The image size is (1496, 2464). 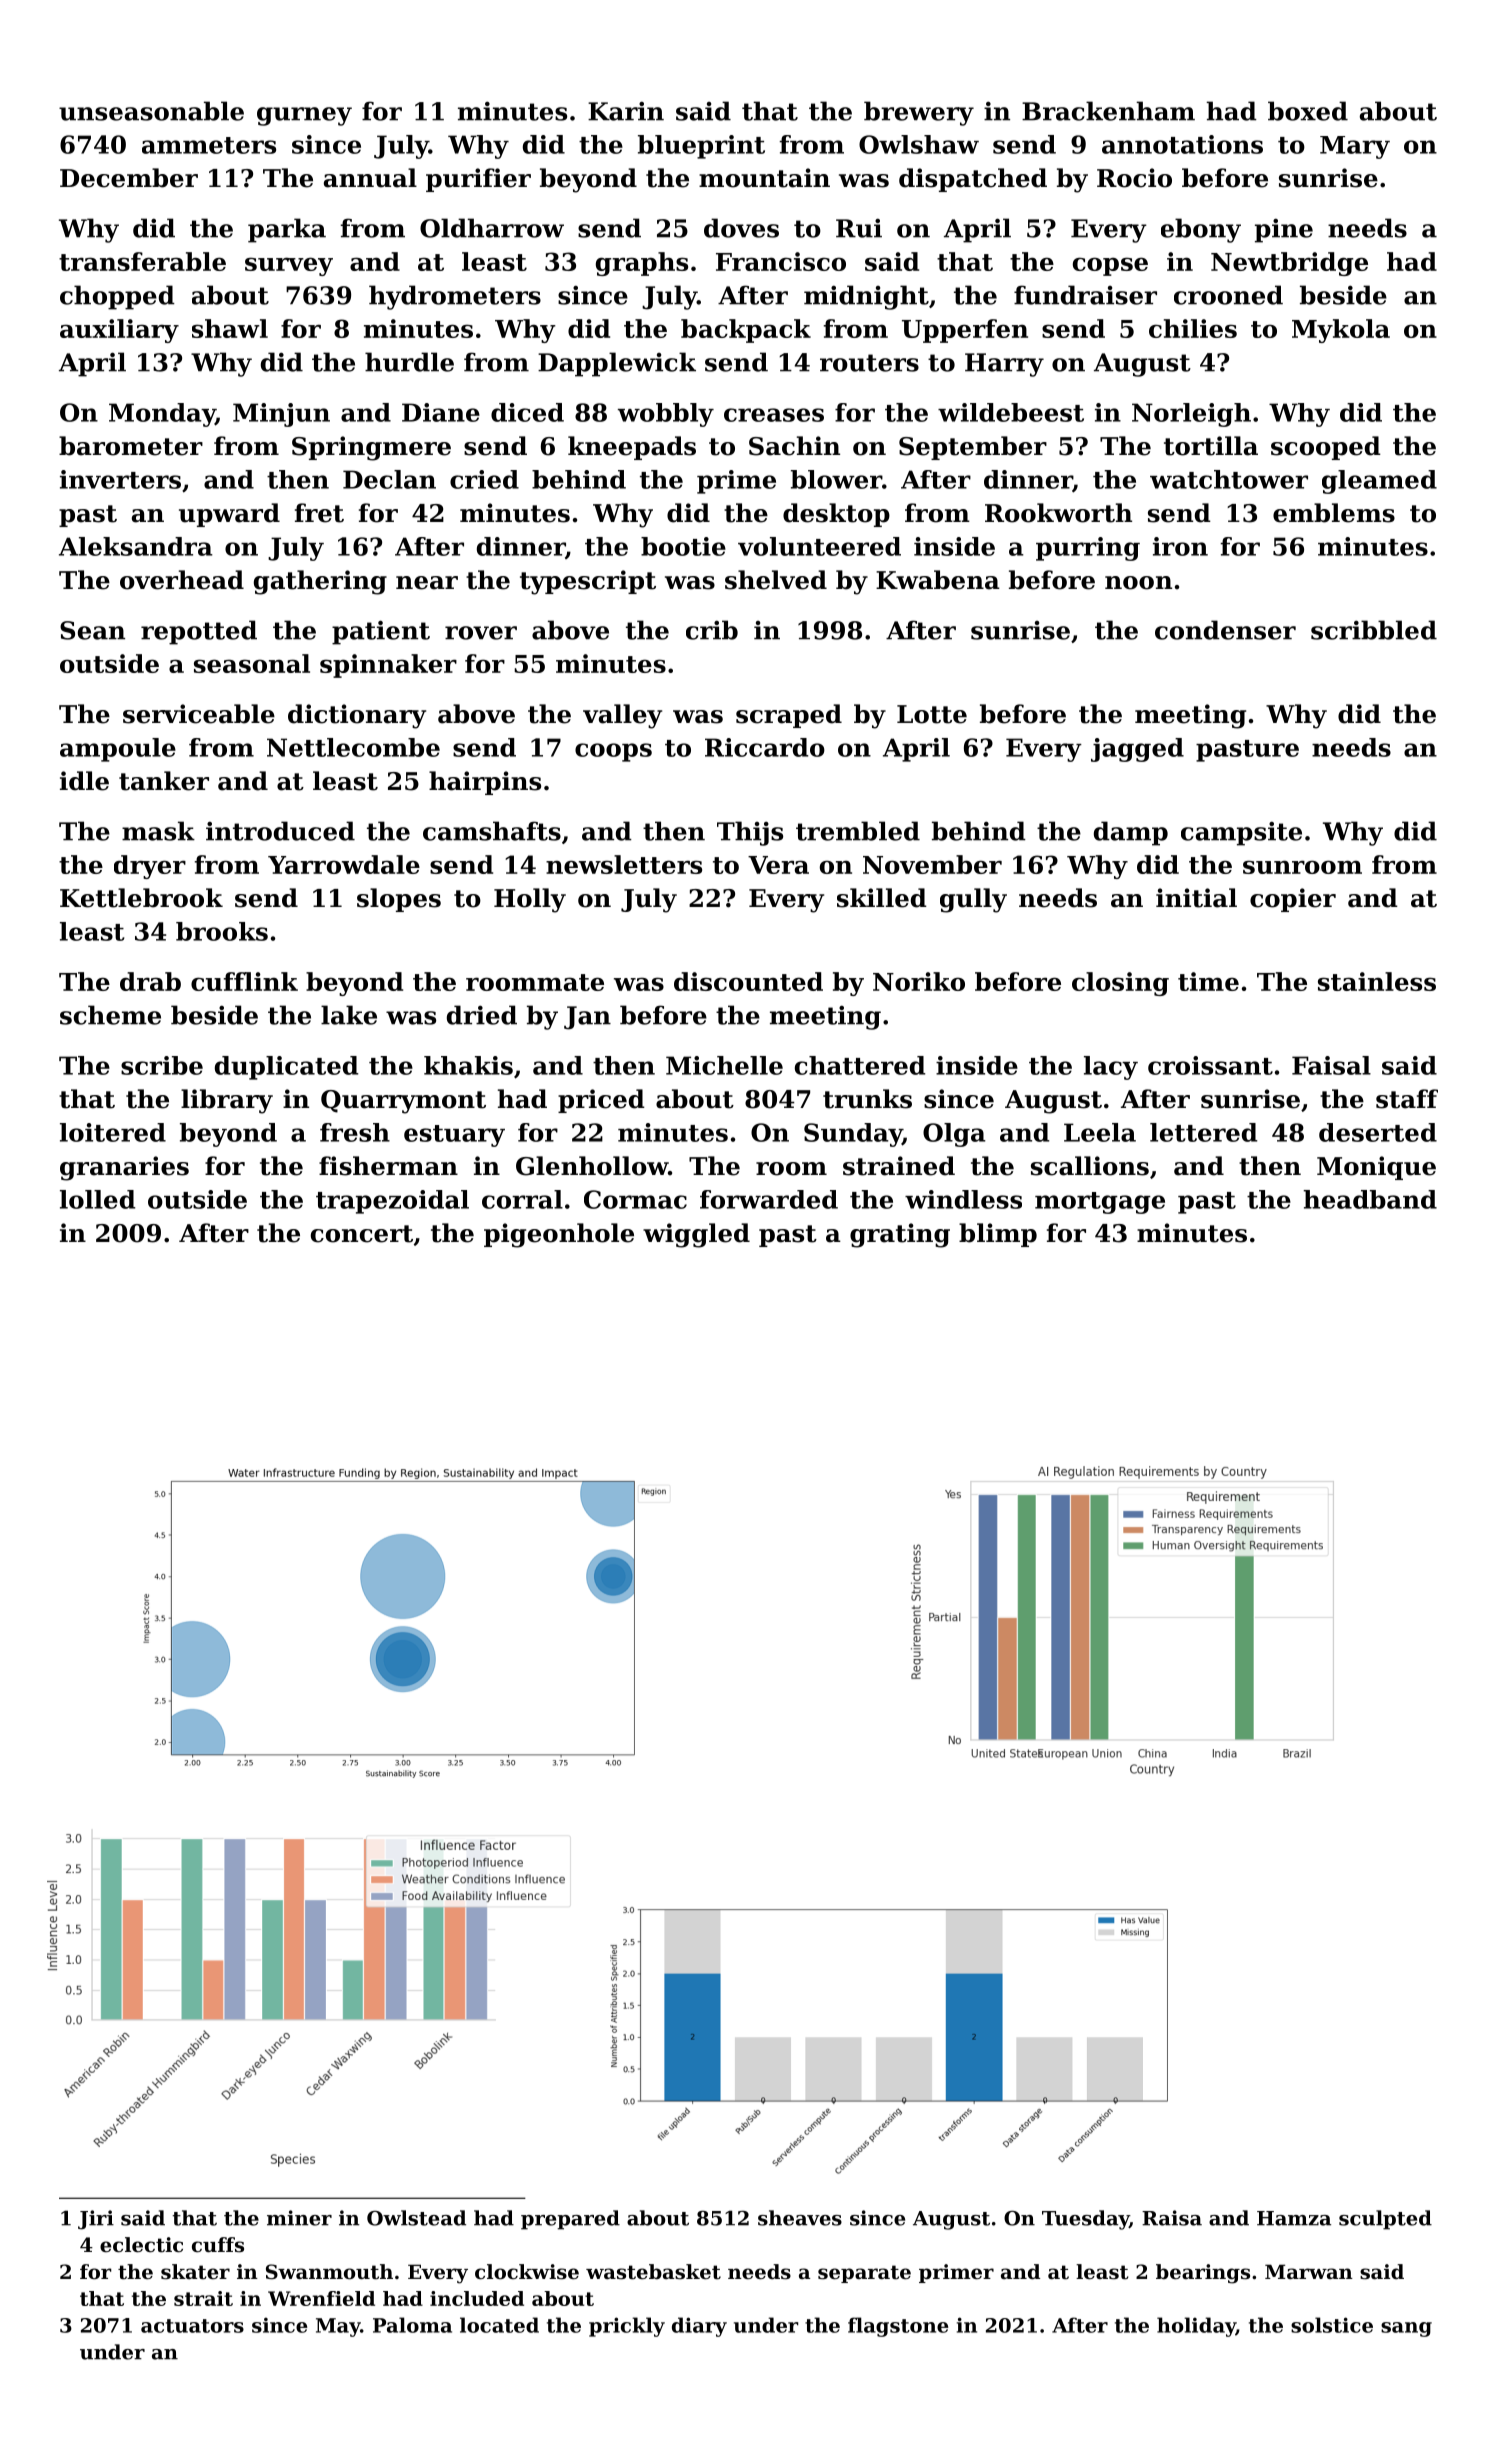 What do you see at coordinates (1241, 834) in the document?
I see `campsite` at bounding box center [1241, 834].
